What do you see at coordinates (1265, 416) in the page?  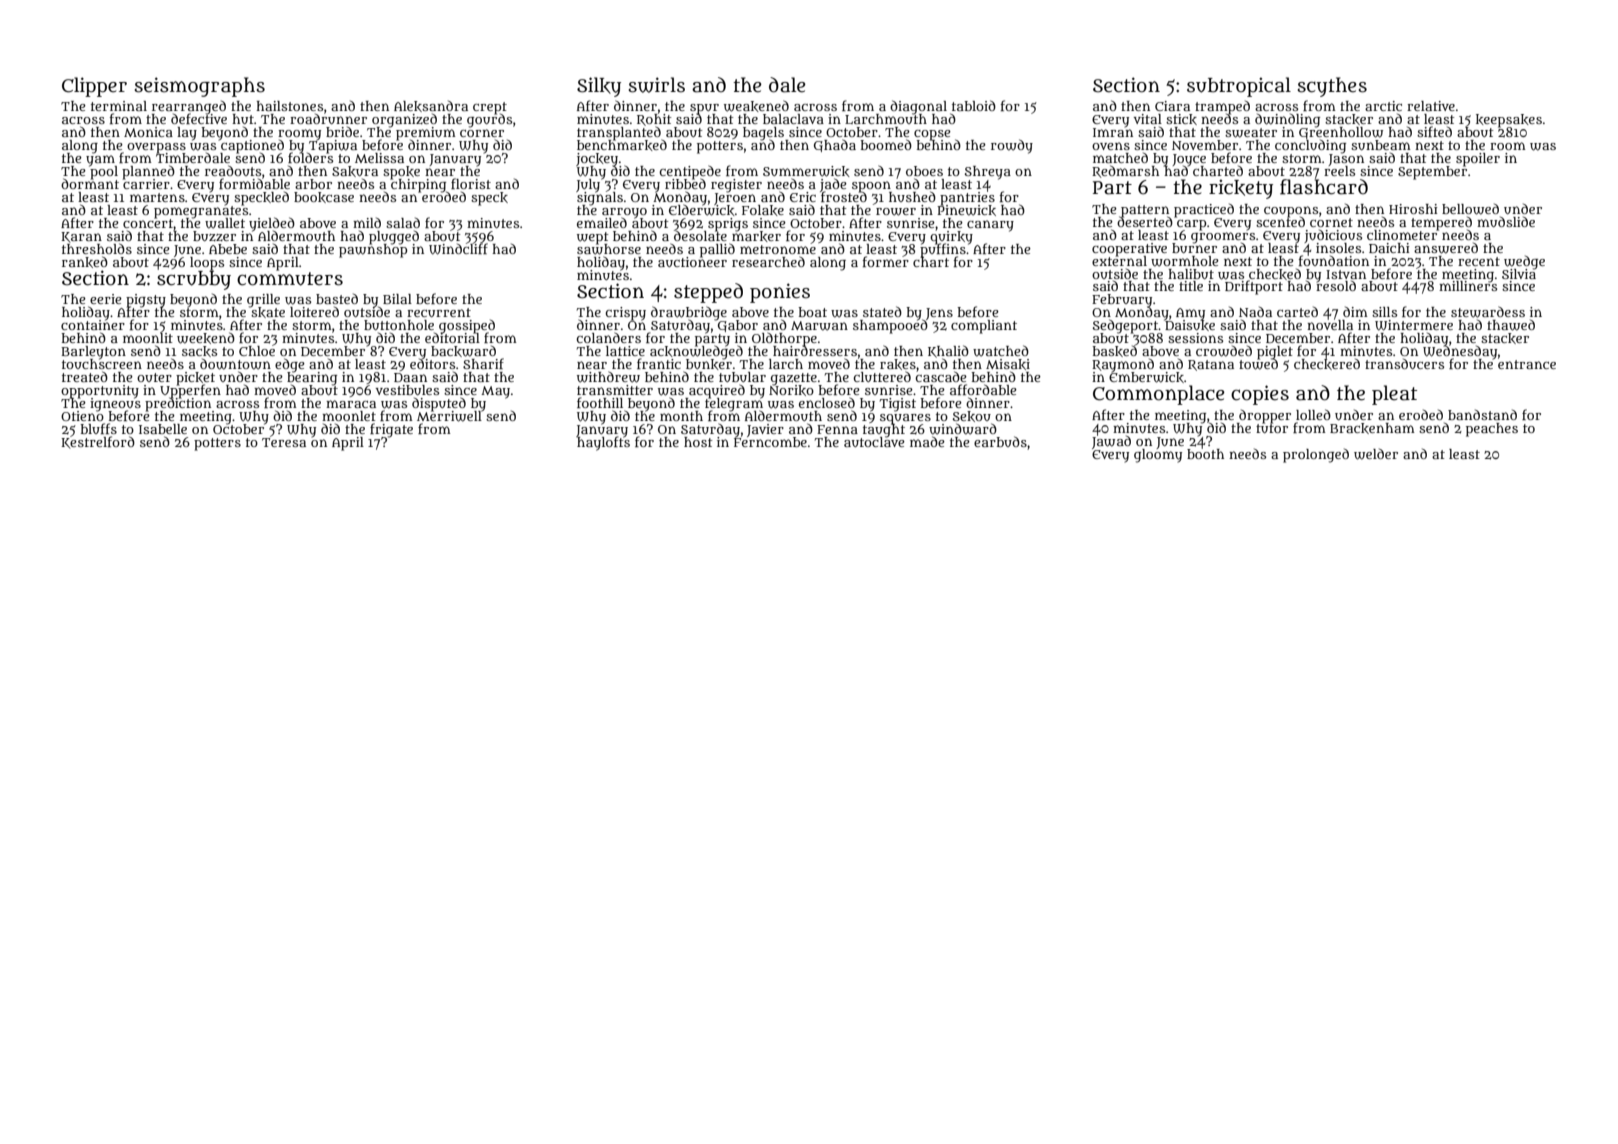 I see `dropper` at bounding box center [1265, 416].
